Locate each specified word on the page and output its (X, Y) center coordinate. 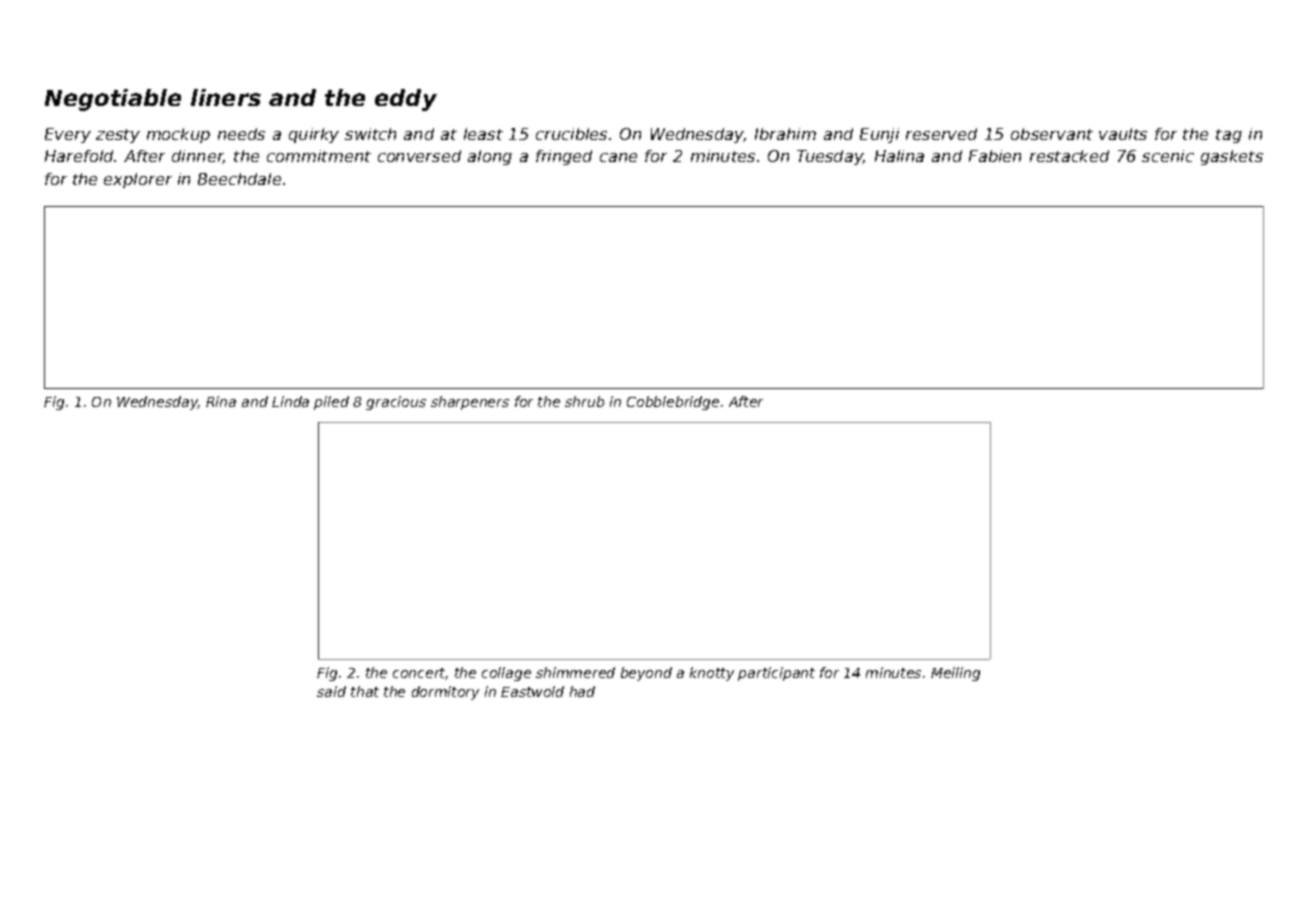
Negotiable (113, 100)
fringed (564, 157)
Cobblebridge (673, 403)
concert (419, 674)
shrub (584, 401)
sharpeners (470, 403)
